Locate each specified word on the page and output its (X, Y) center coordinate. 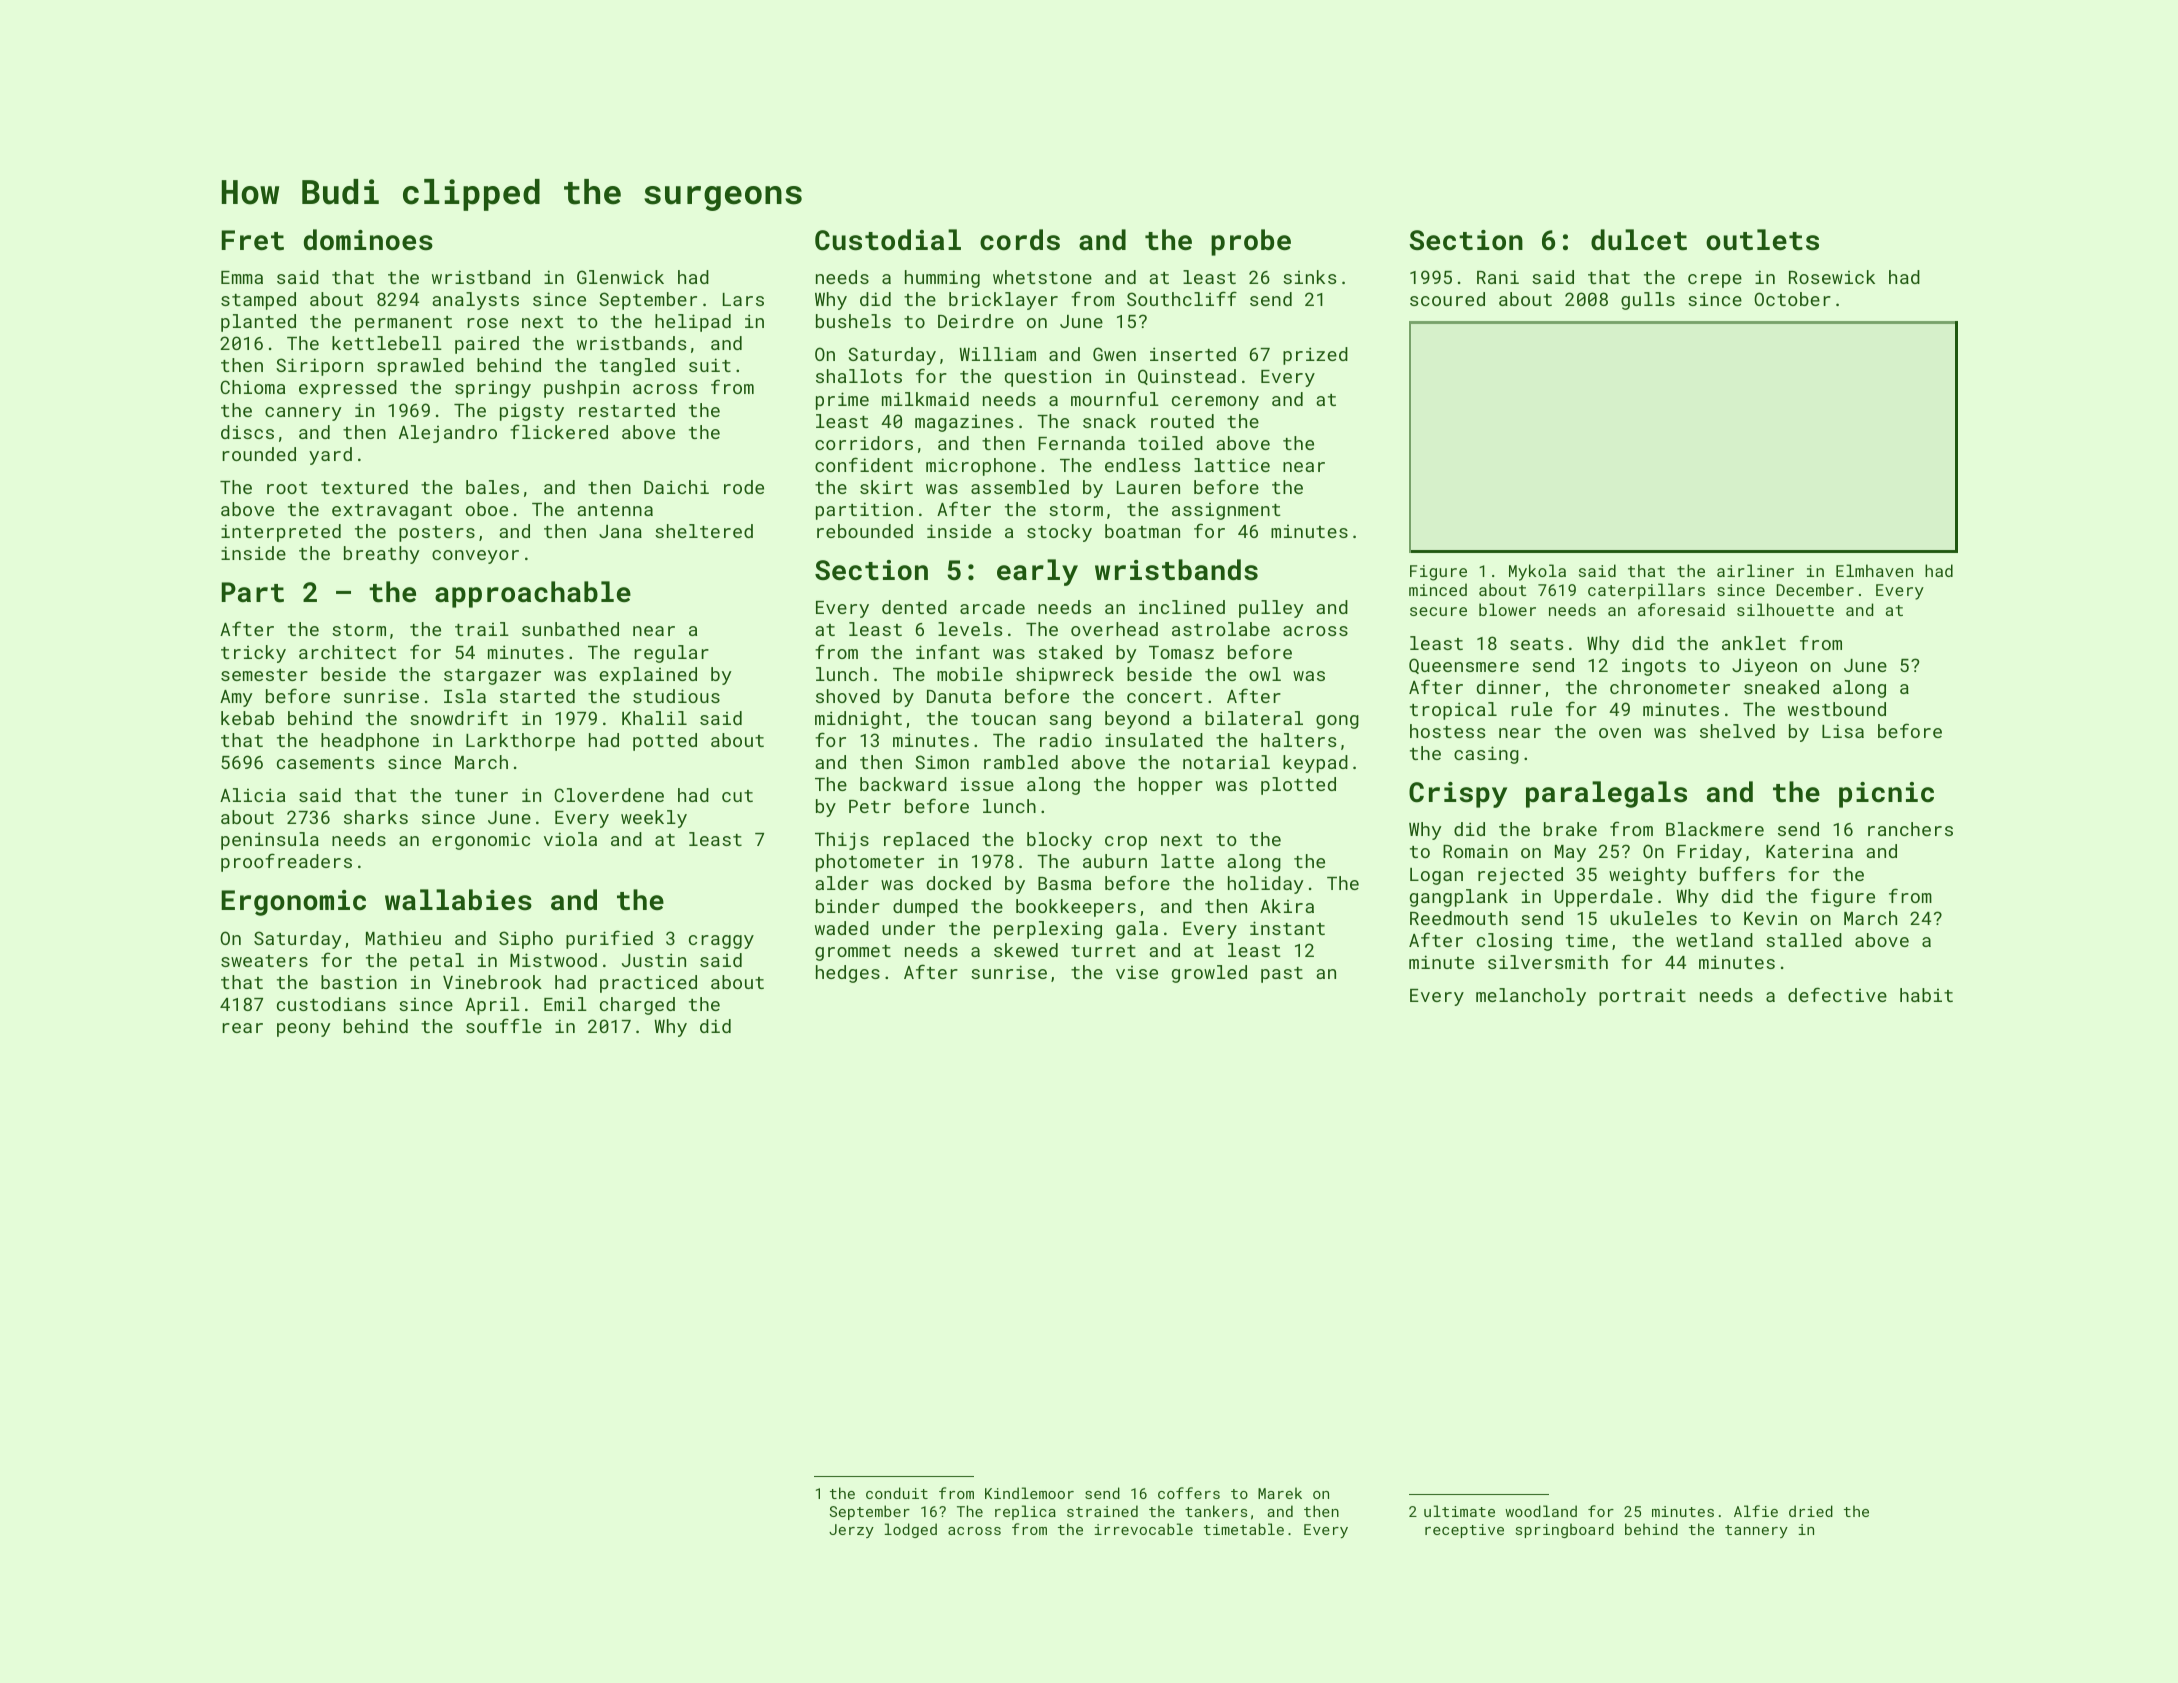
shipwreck (1065, 676)
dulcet (1639, 240)
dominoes (368, 240)
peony (303, 1030)
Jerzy (851, 1531)
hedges (848, 974)
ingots (1654, 667)
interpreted (281, 533)
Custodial (888, 240)
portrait (1642, 997)
